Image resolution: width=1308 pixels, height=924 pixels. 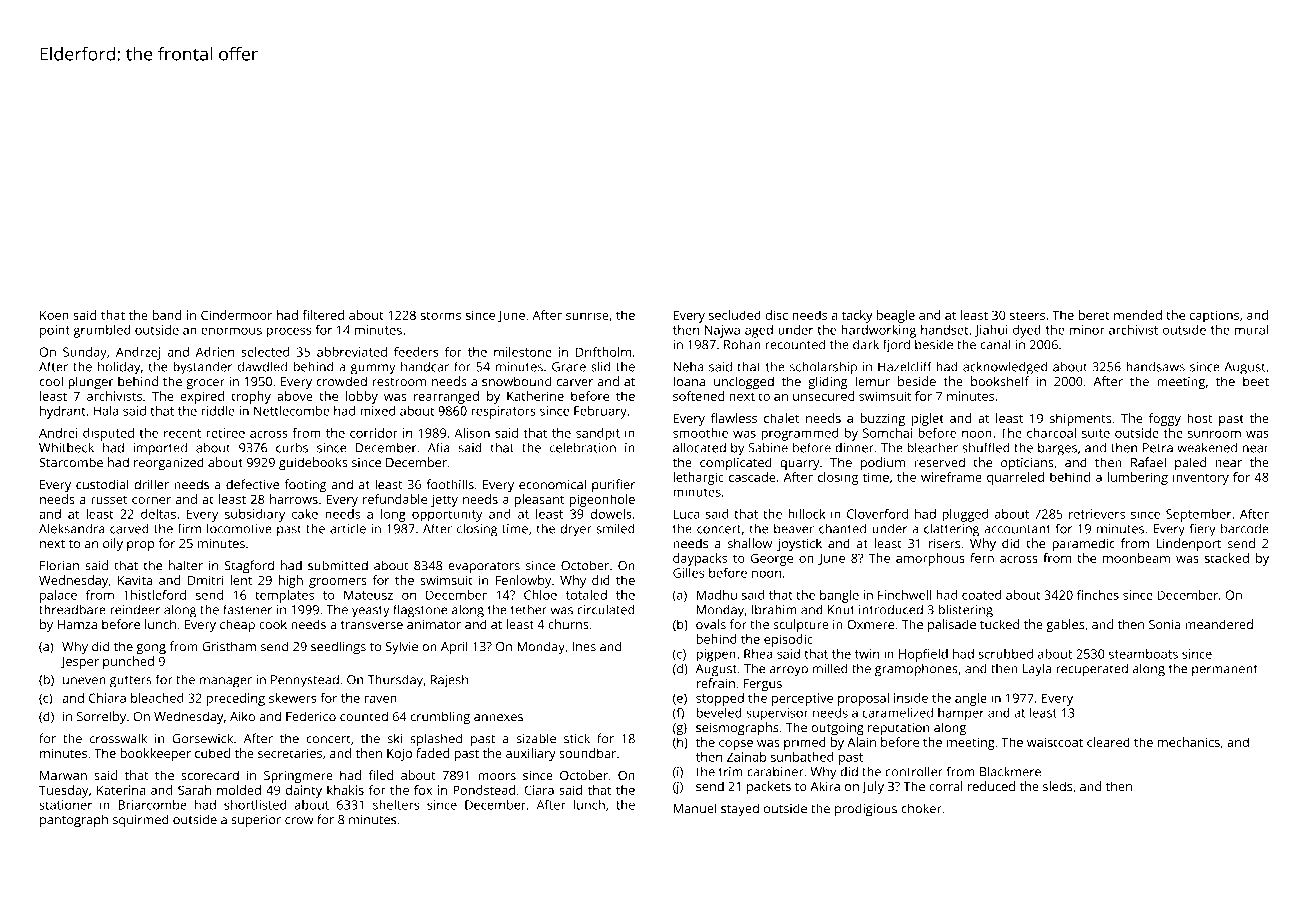 I want to click on cleared, so click(x=1108, y=742).
